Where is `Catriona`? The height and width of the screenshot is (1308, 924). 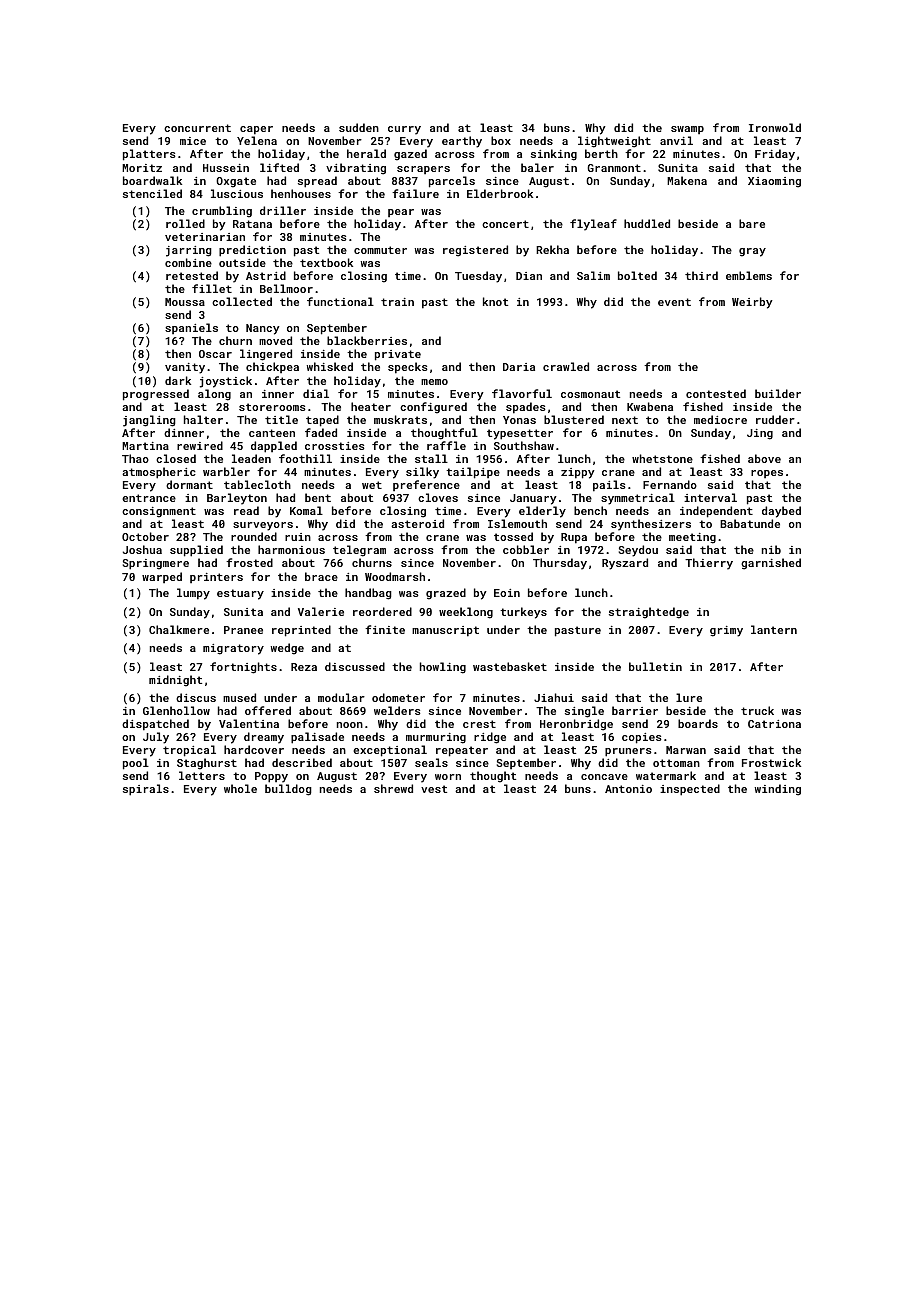
Catriona is located at coordinates (774, 724).
